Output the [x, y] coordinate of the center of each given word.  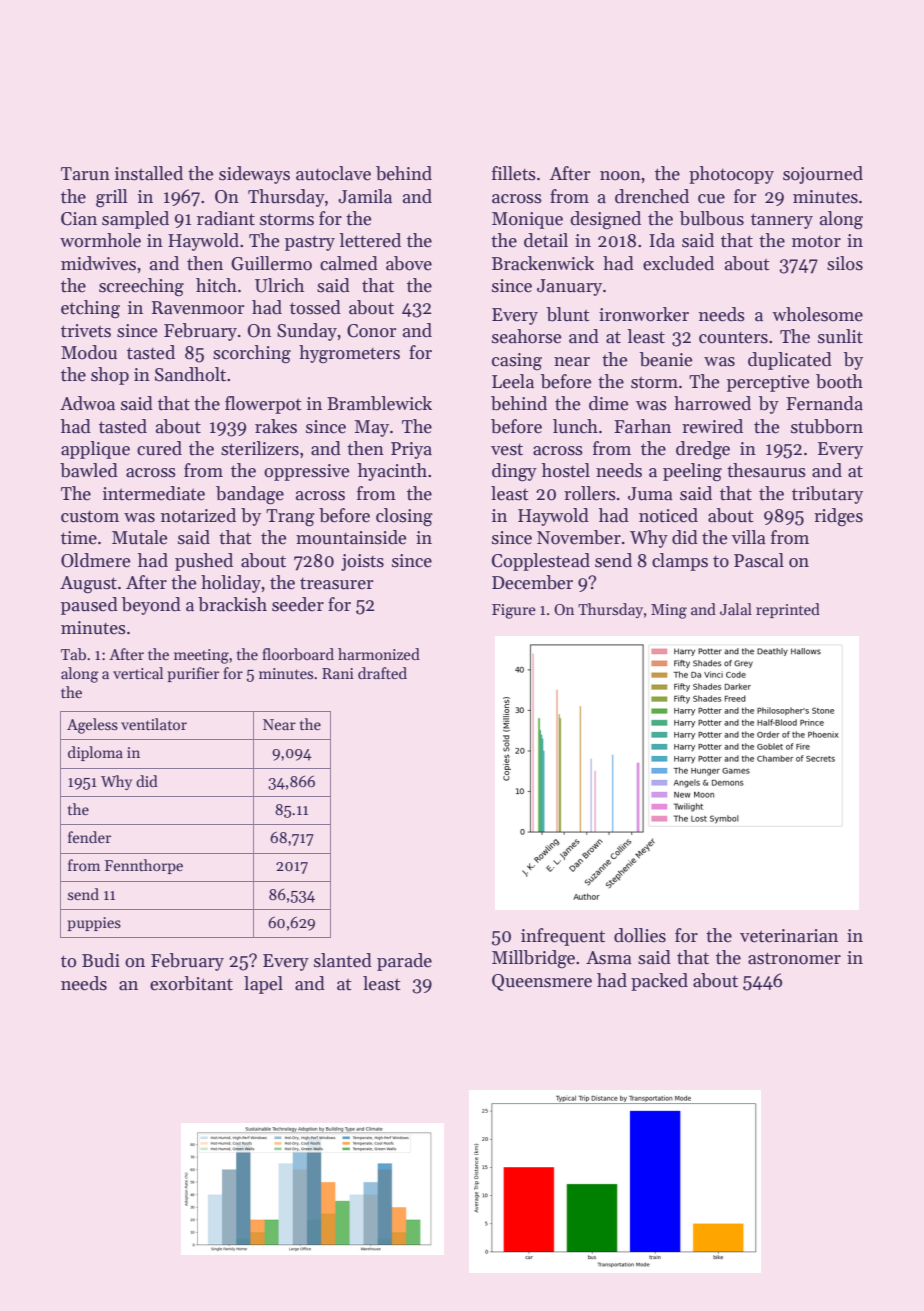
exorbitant [191, 983]
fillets [514, 173]
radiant [226, 218]
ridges [838, 517]
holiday [231, 584]
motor [816, 242]
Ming [669, 611]
